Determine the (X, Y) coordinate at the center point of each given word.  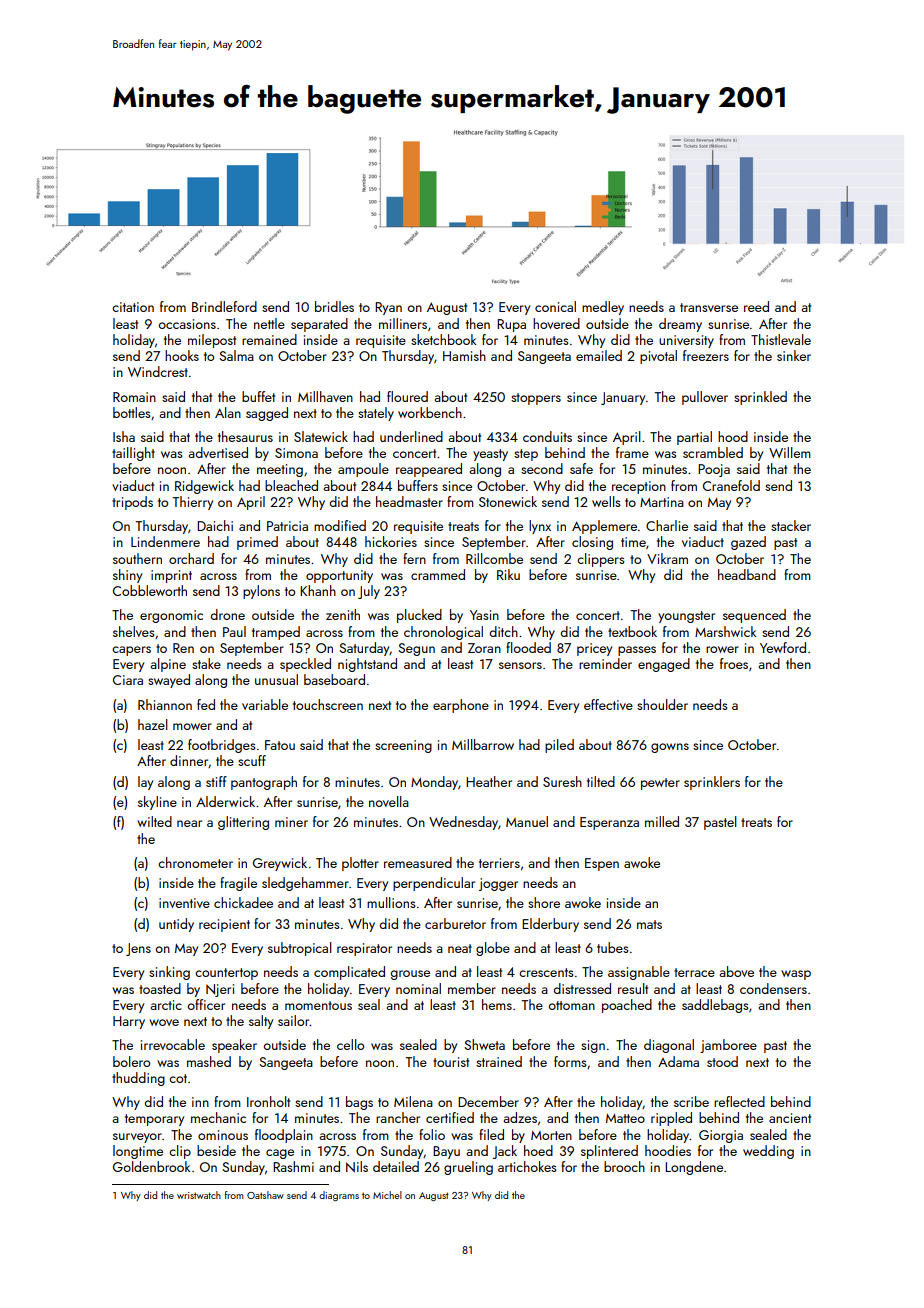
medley (603, 308)
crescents (546, 972)
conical (555, 306)
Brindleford (224, 306)
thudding (138, 1079)
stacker (791, 525)
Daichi (215, 525)
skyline (157, 803)
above (737, 971)
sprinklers (712, 783)
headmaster (409, 501)
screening (403, 746)
